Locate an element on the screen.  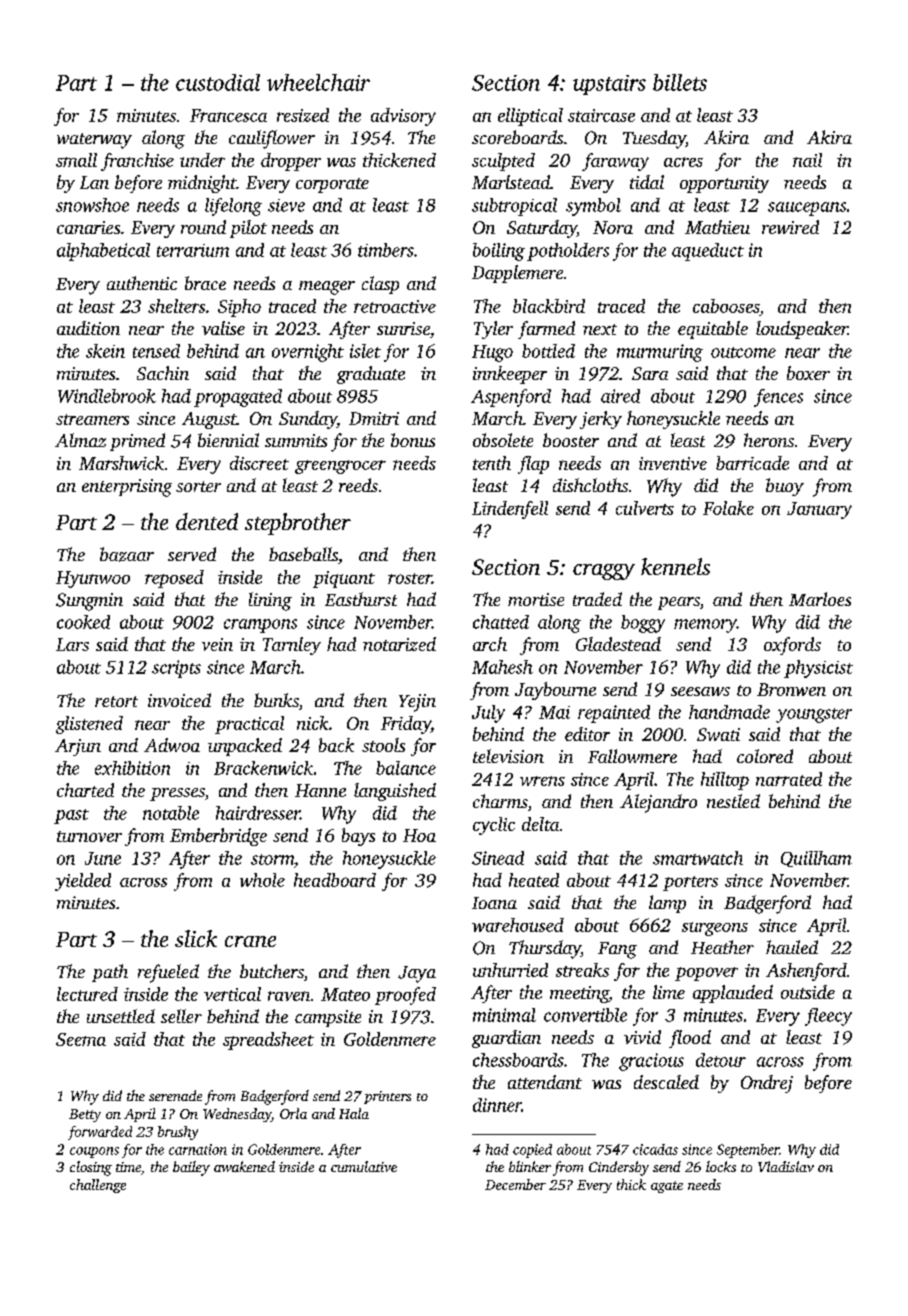
retroactive is located at coordinates (395, 306).
